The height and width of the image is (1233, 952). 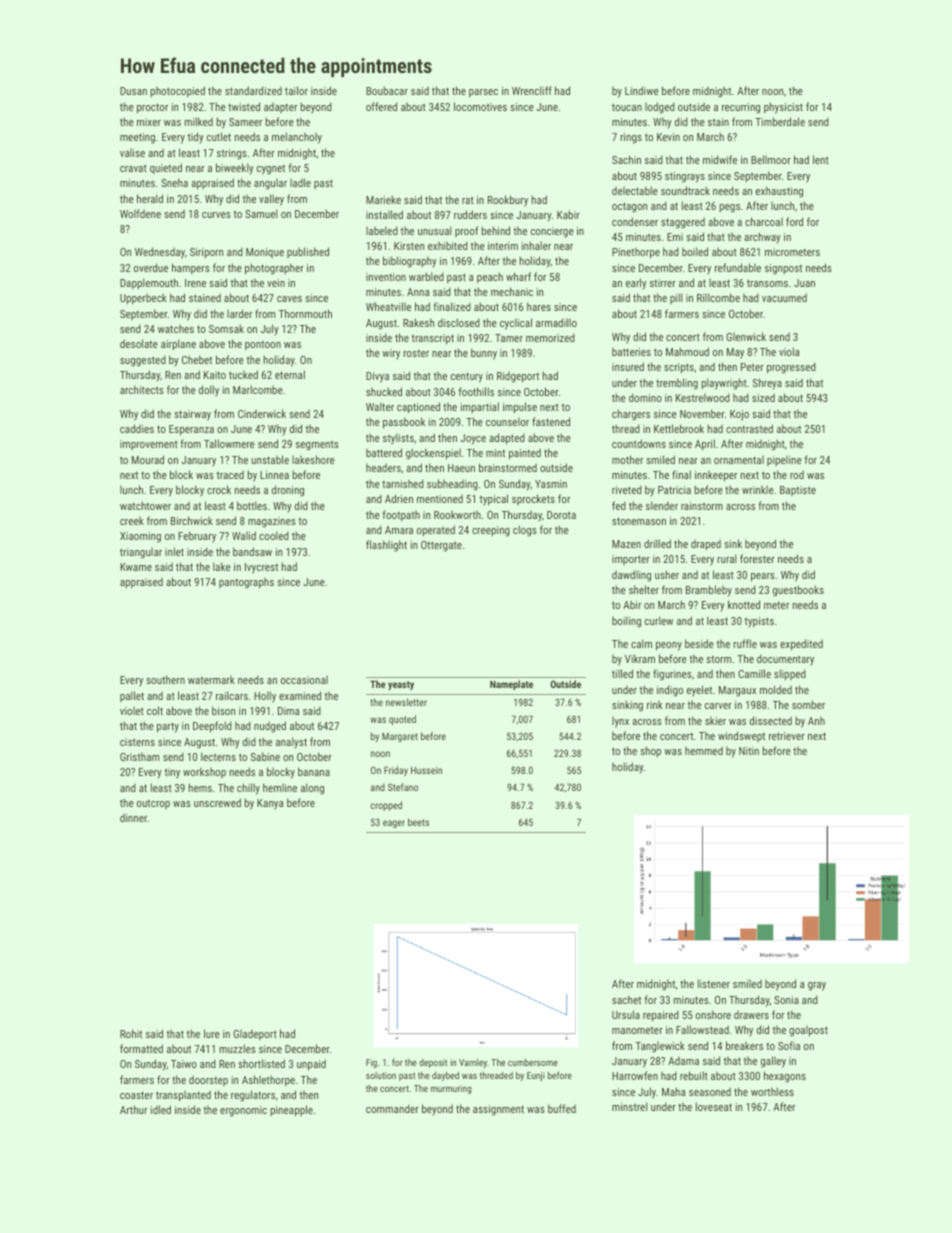 I want to click on worthless, so click(x=772, y=1091).
